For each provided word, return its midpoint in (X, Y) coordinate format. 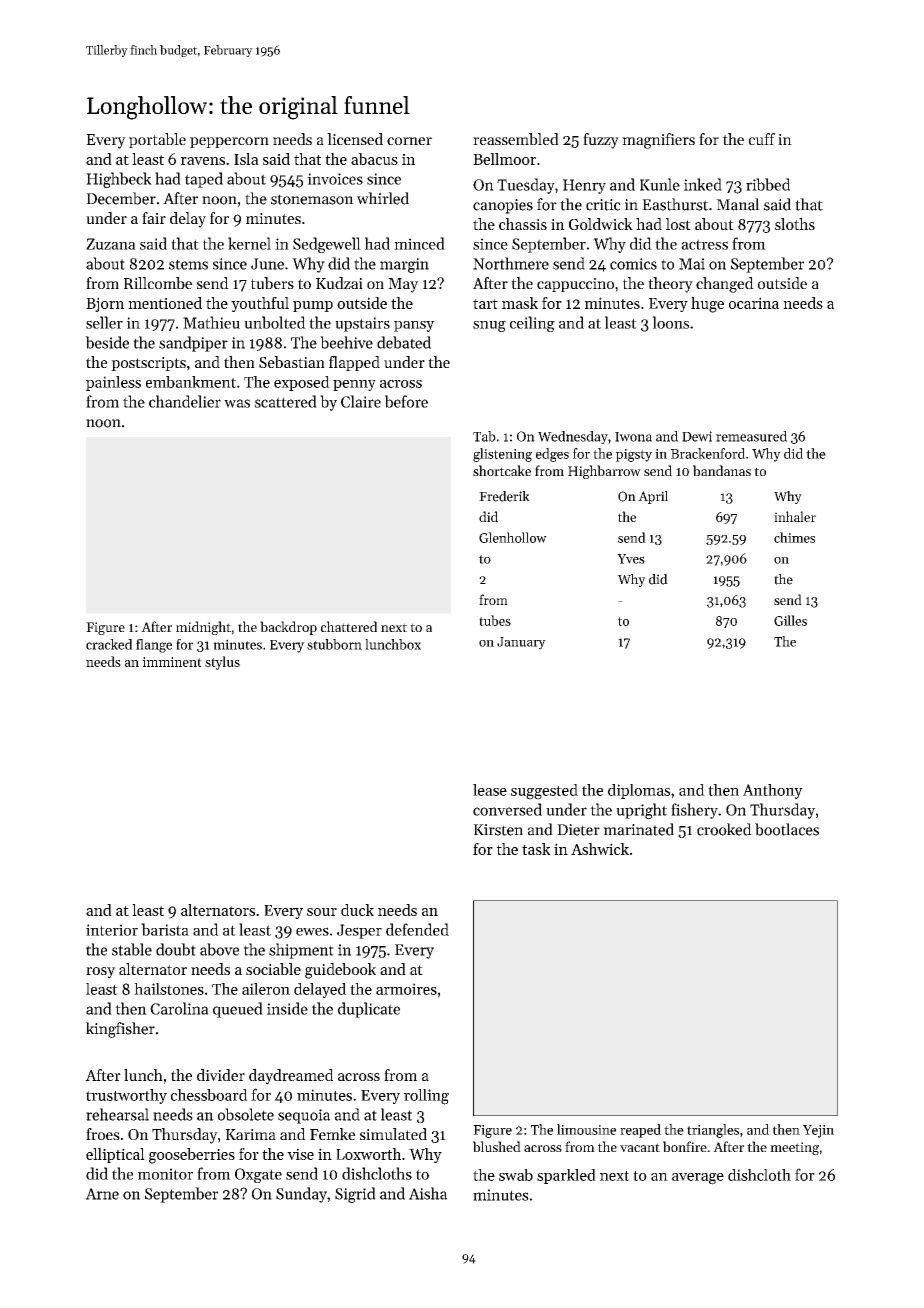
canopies (503, 206)
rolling (426, 1097)
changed (725, 285)
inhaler (795, 516)
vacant (640, 1147)
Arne (102, 1194)
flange (154, 646)
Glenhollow (513, 537)
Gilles (790, 620)
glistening (502, 455)
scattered (286, 401)
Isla (246, 159)
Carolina (179, 1008)
